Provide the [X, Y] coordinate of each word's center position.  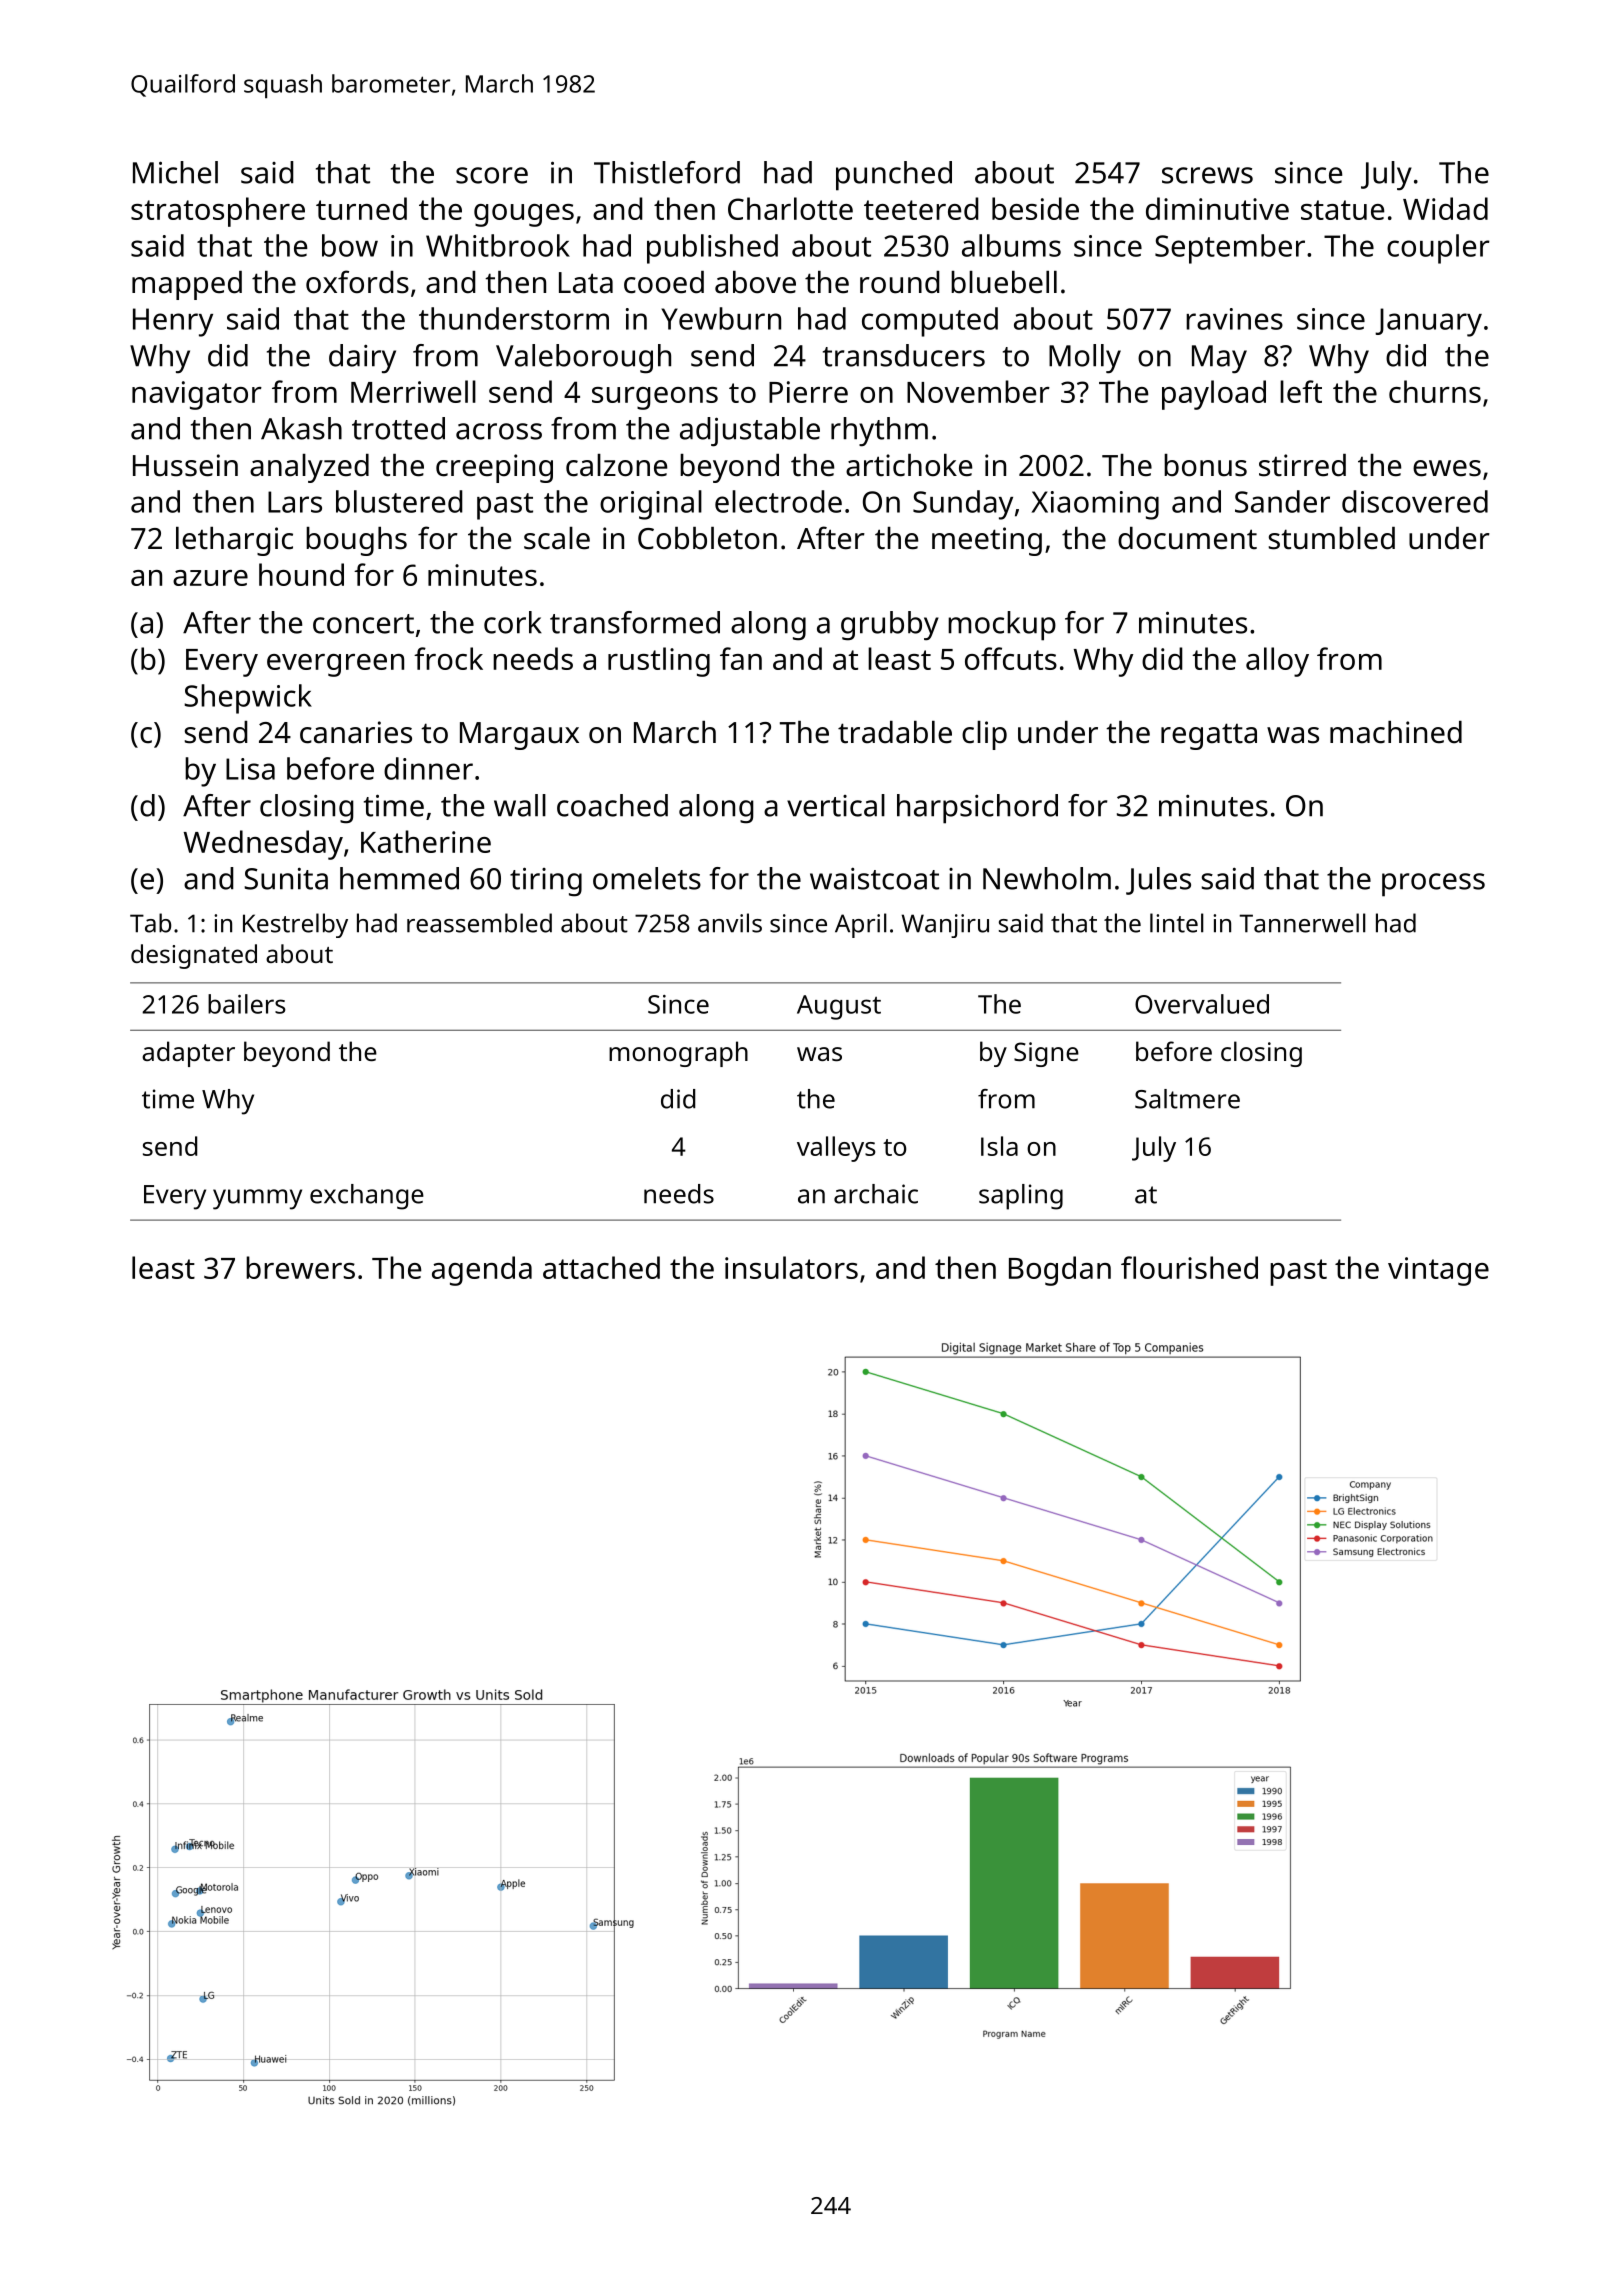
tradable [895, 732]
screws [1207, 175]
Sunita [286, 878]
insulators [791, 1267]
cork [513, 622]
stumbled [1332, 538]
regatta [1209, 736]
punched [894, 176]
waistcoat [874, 879]
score [492, 175]
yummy [257, 1199]
